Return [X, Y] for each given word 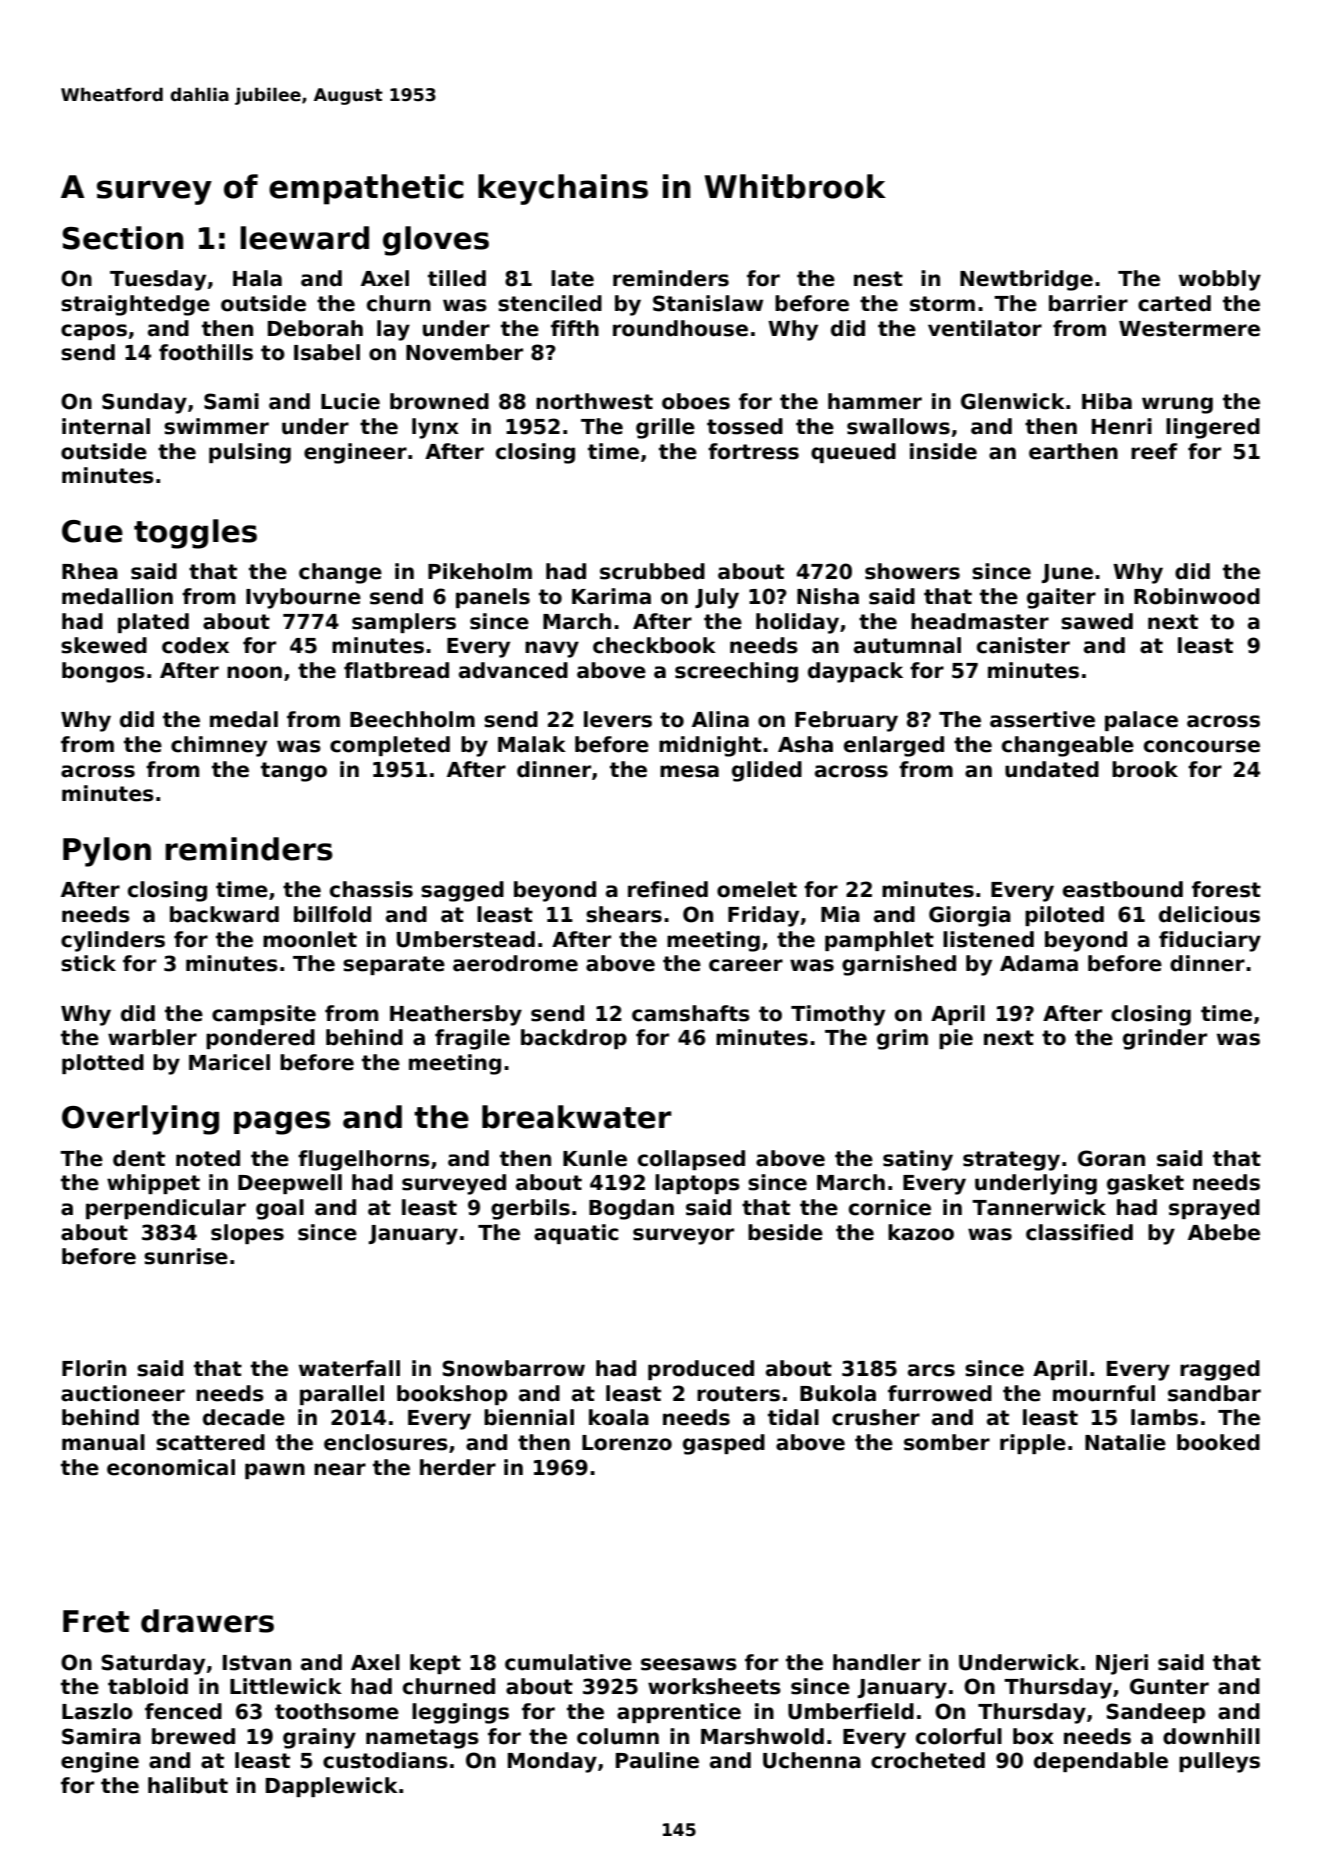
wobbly [1220, 280]
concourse [1202, 746]
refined [668, 889]
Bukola [838, 1393]
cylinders [113, 941]
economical [171, 1467]
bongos [103, 672]
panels [493, 598]
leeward [304, 238]
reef [1154, 451]
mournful [1104, 1393]
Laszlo [97, 1711]
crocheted [928, 1760]
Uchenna [812, 1760]
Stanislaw [708, 303]
